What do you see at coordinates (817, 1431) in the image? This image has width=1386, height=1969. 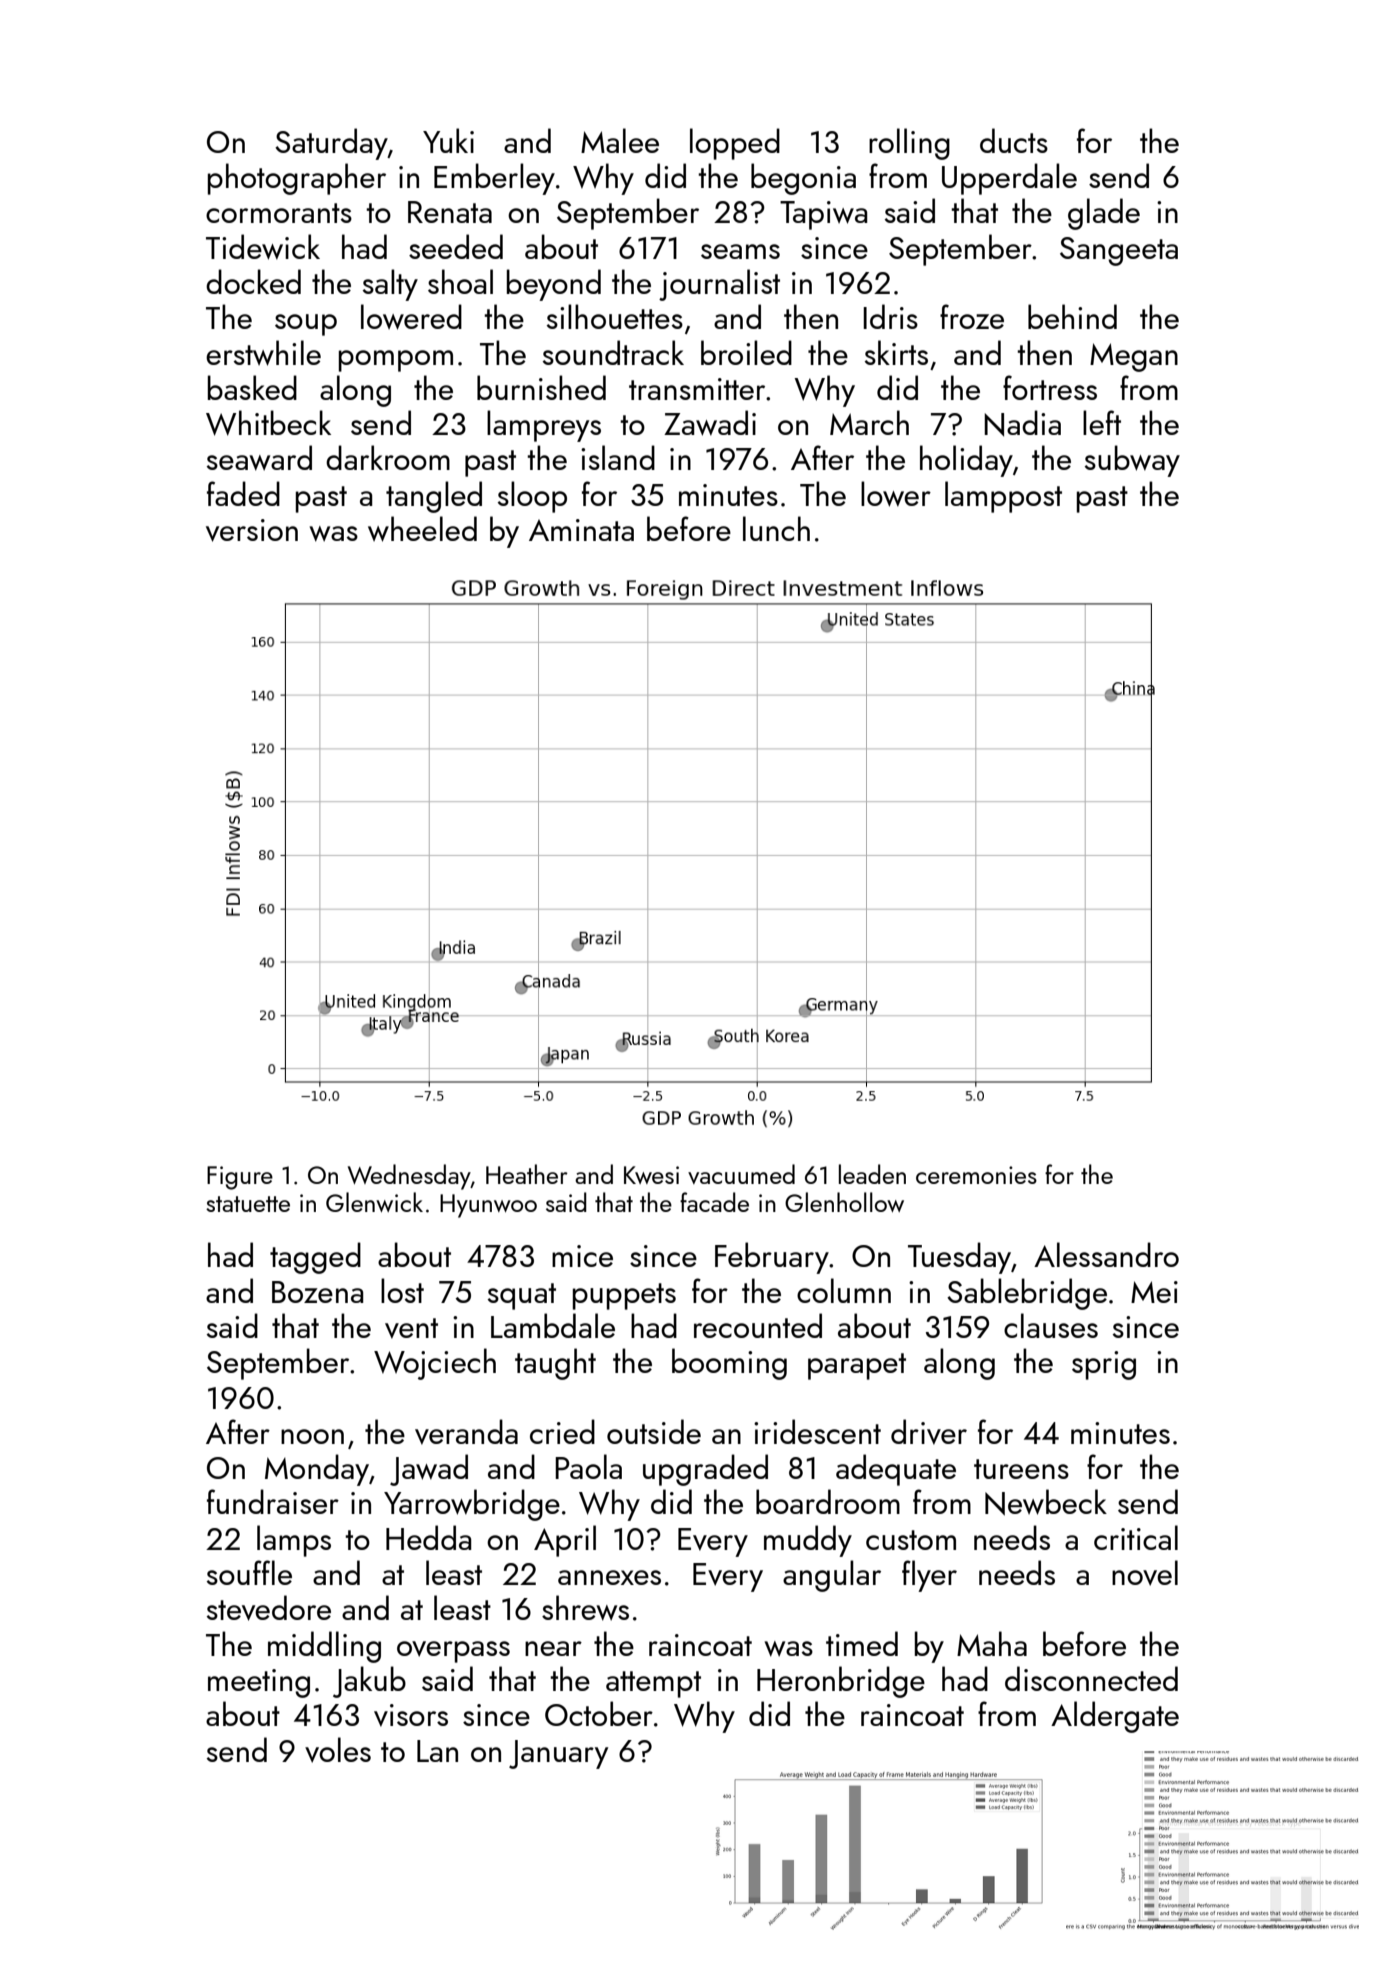 I see `iridescent` at bounding box center [817, 1431].
